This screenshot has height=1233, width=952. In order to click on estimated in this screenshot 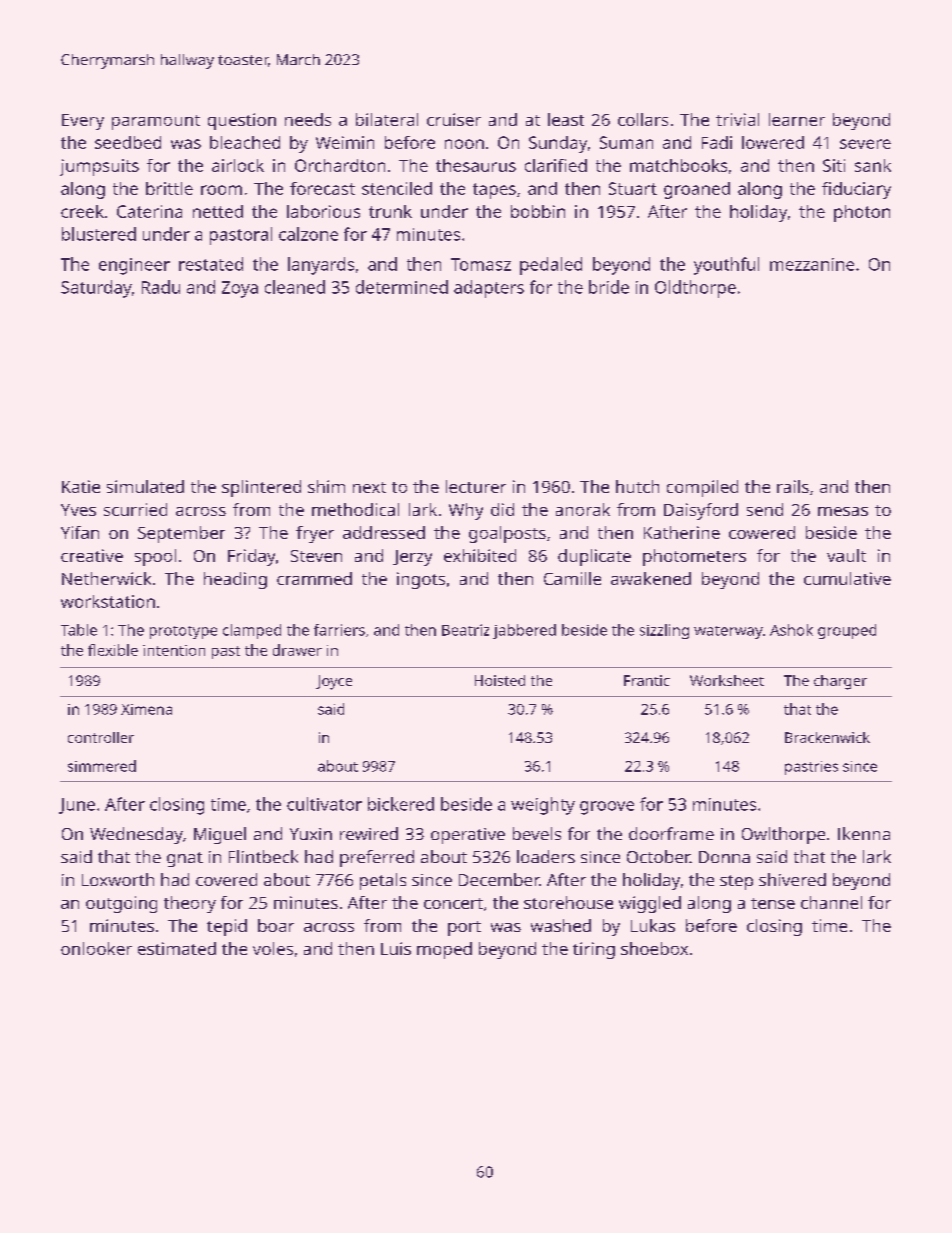, I will do `click(177, 948)`.
